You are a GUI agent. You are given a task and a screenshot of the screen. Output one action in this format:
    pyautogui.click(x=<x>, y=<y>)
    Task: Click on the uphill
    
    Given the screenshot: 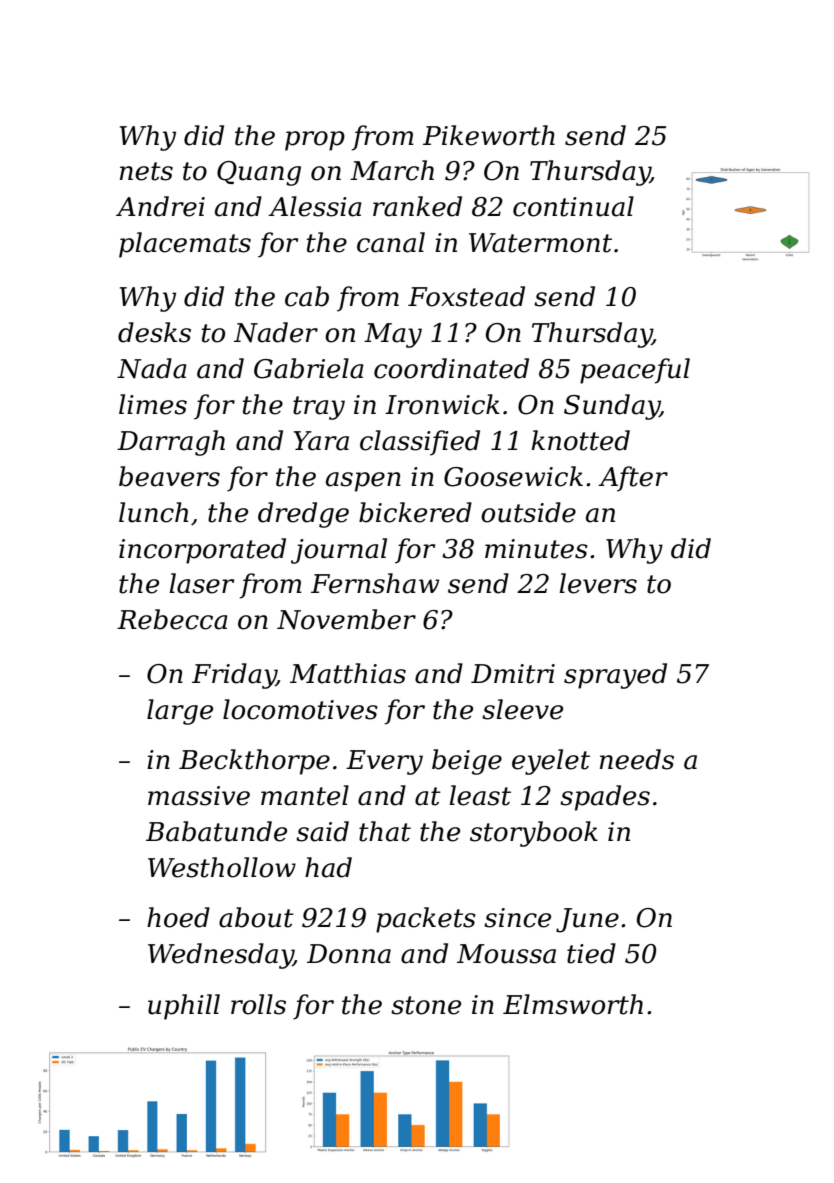 What is the action you would take?
    pyautogui.click(x=184, y=1007)
